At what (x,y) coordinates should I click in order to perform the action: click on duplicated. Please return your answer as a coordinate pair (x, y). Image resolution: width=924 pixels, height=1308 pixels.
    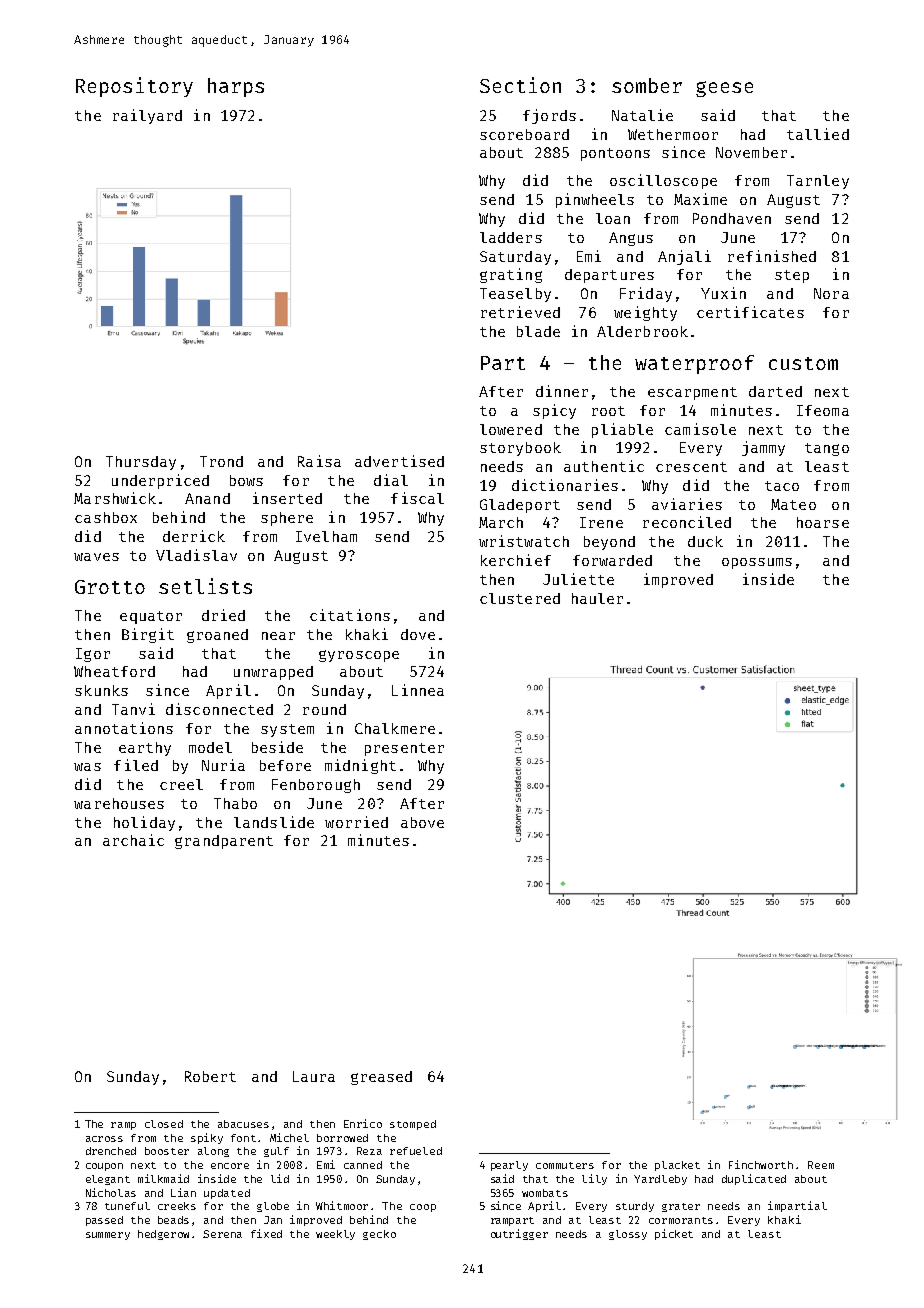
    Looking at the image, I should click on (754, 1179).
